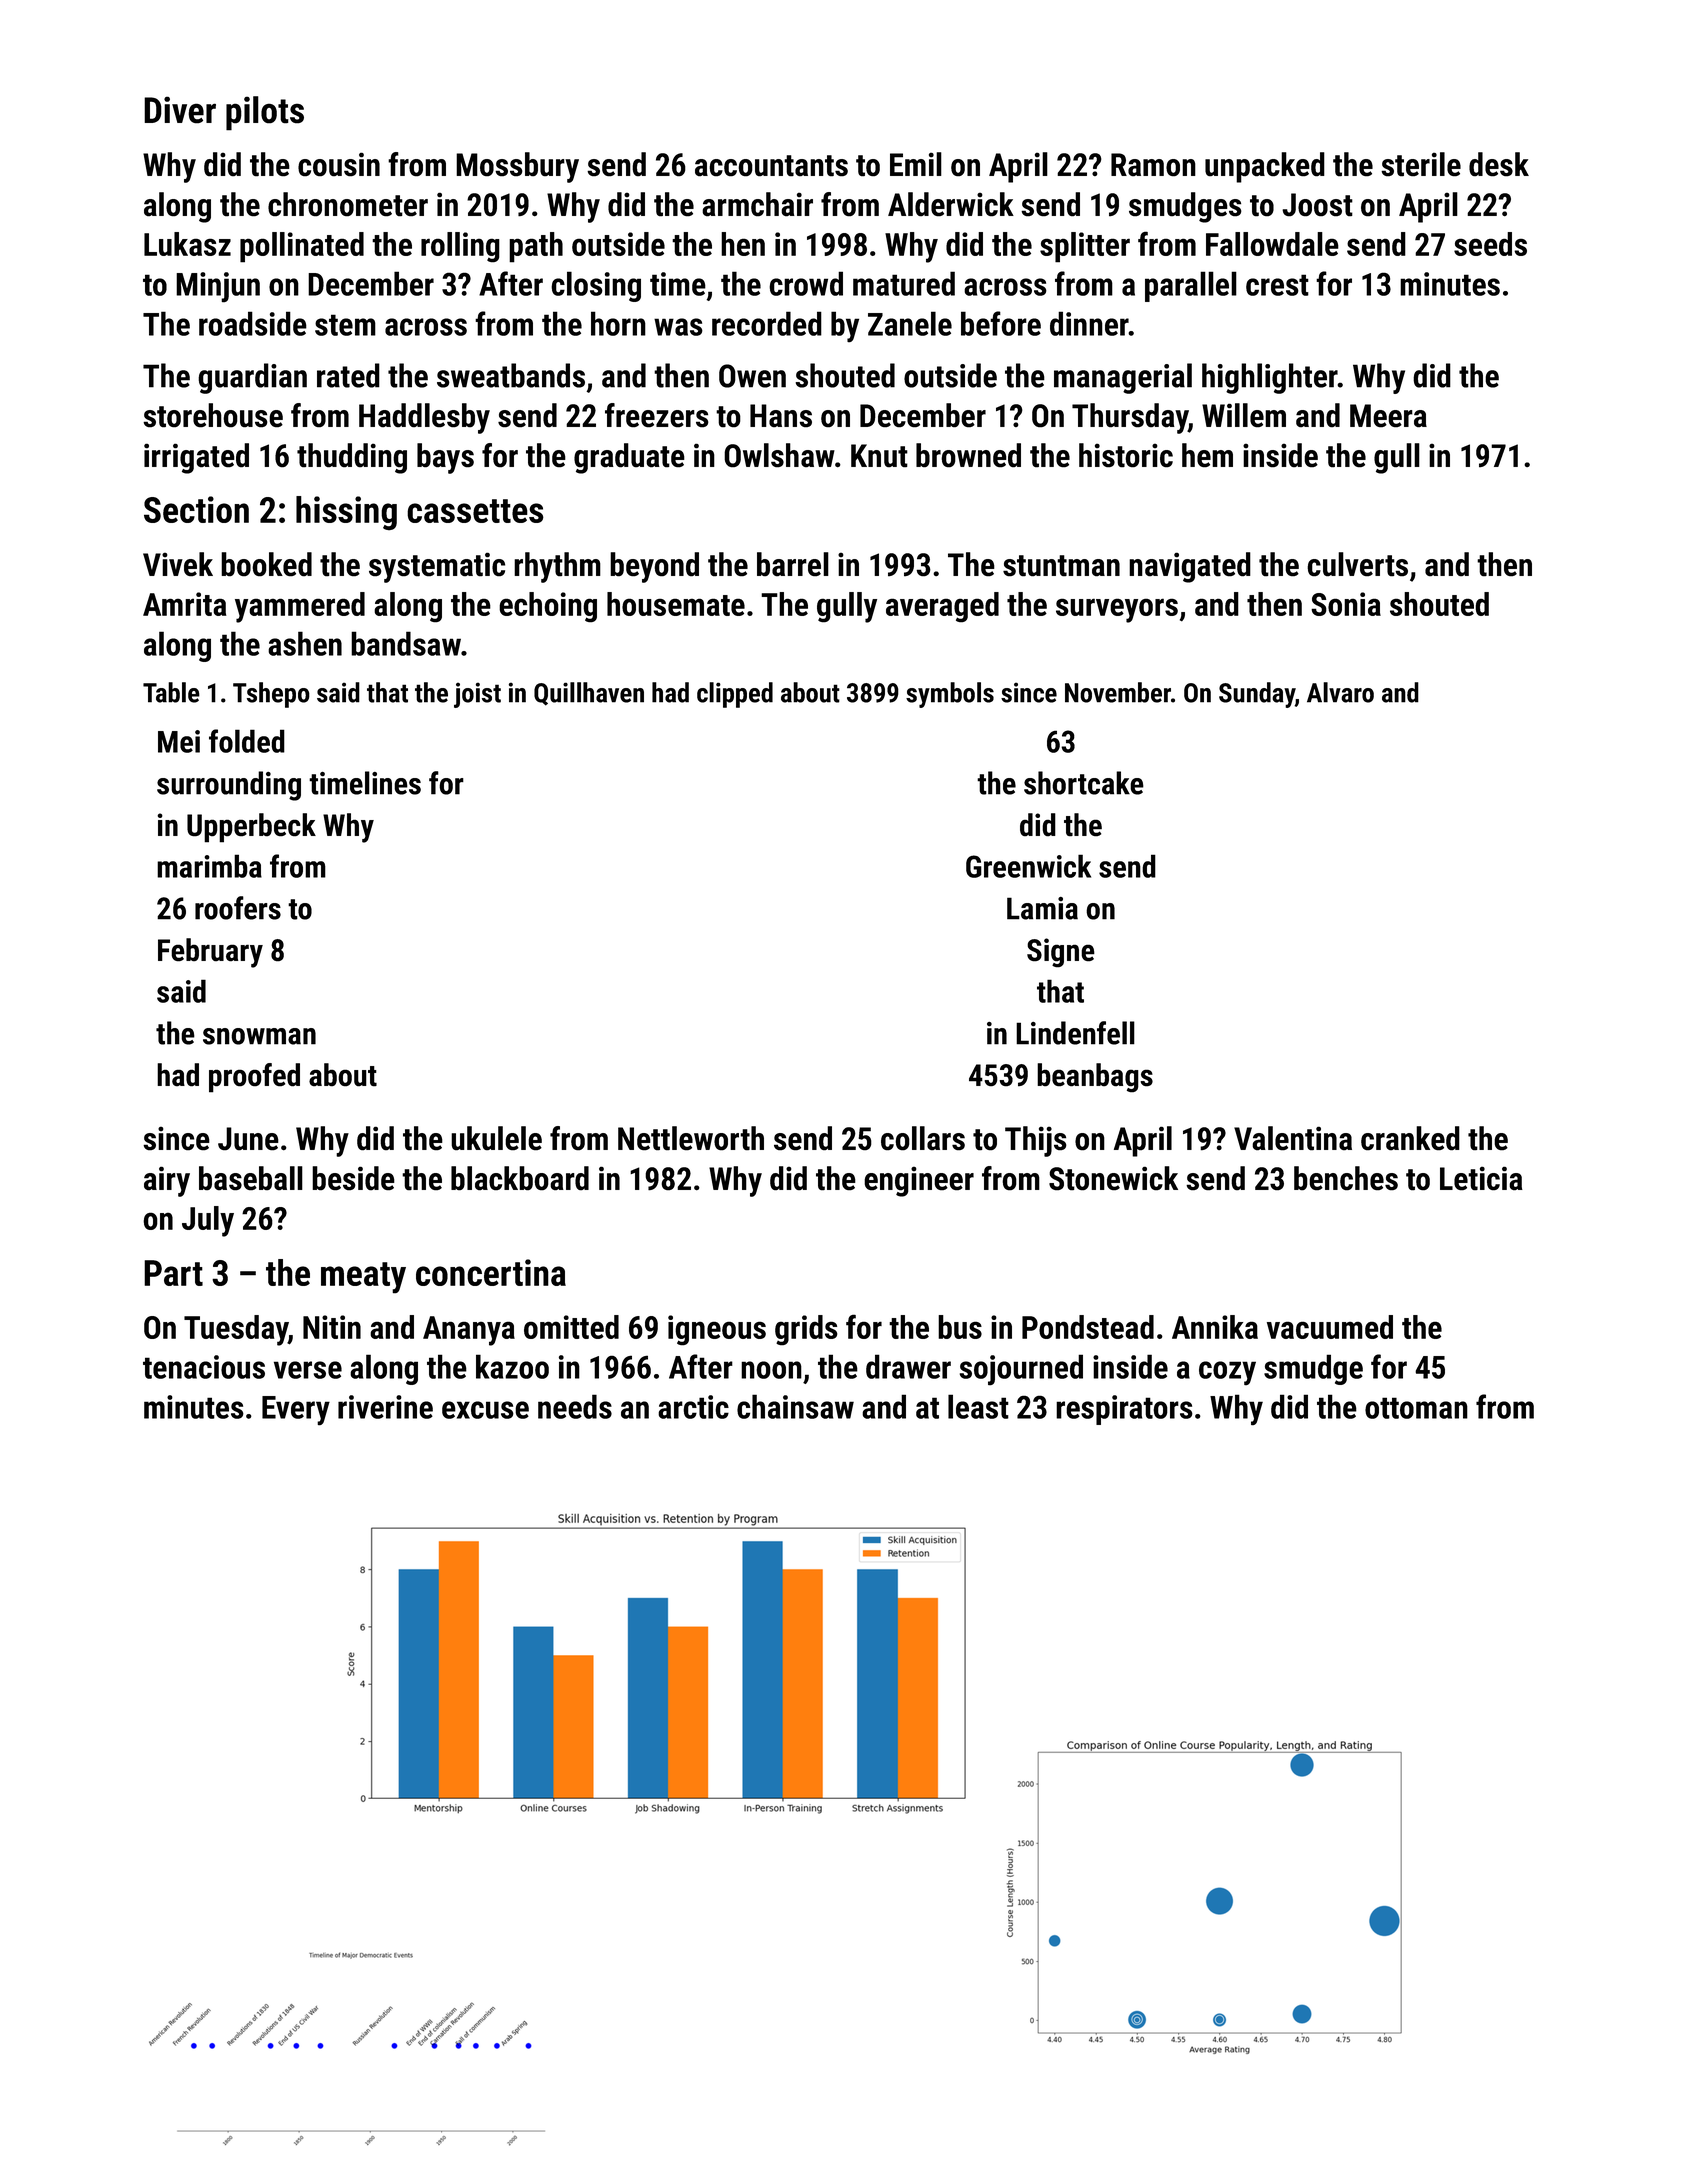 The height and width of the screenshot is (2178, 1683). What do you see at coordinates (353, 1178) in the screenshot?
I see `beside` at bounding box center [353, 1178].
